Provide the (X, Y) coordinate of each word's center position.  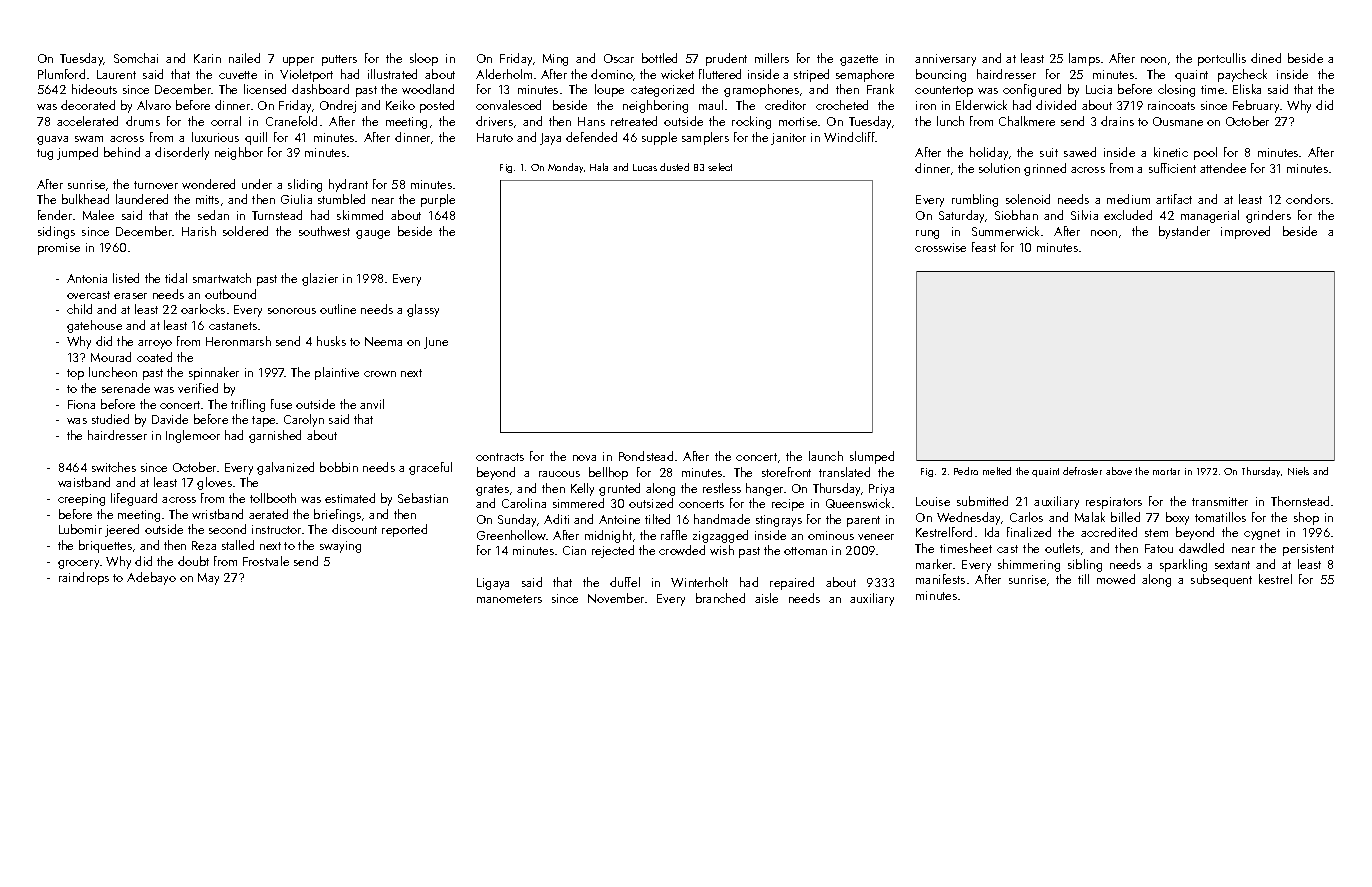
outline (338, 309)
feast (984, 247)
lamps (1084, 59)
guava (52, 140)
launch (826, 456)
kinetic (1171, 152)
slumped (872, 457)
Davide (170, 419)
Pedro (966, 471)
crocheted (842, 105)
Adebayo (151, 578)
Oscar (619, 58)
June (436, 343)
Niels (1298, 471)
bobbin (339, 467)
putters (339, 60)
